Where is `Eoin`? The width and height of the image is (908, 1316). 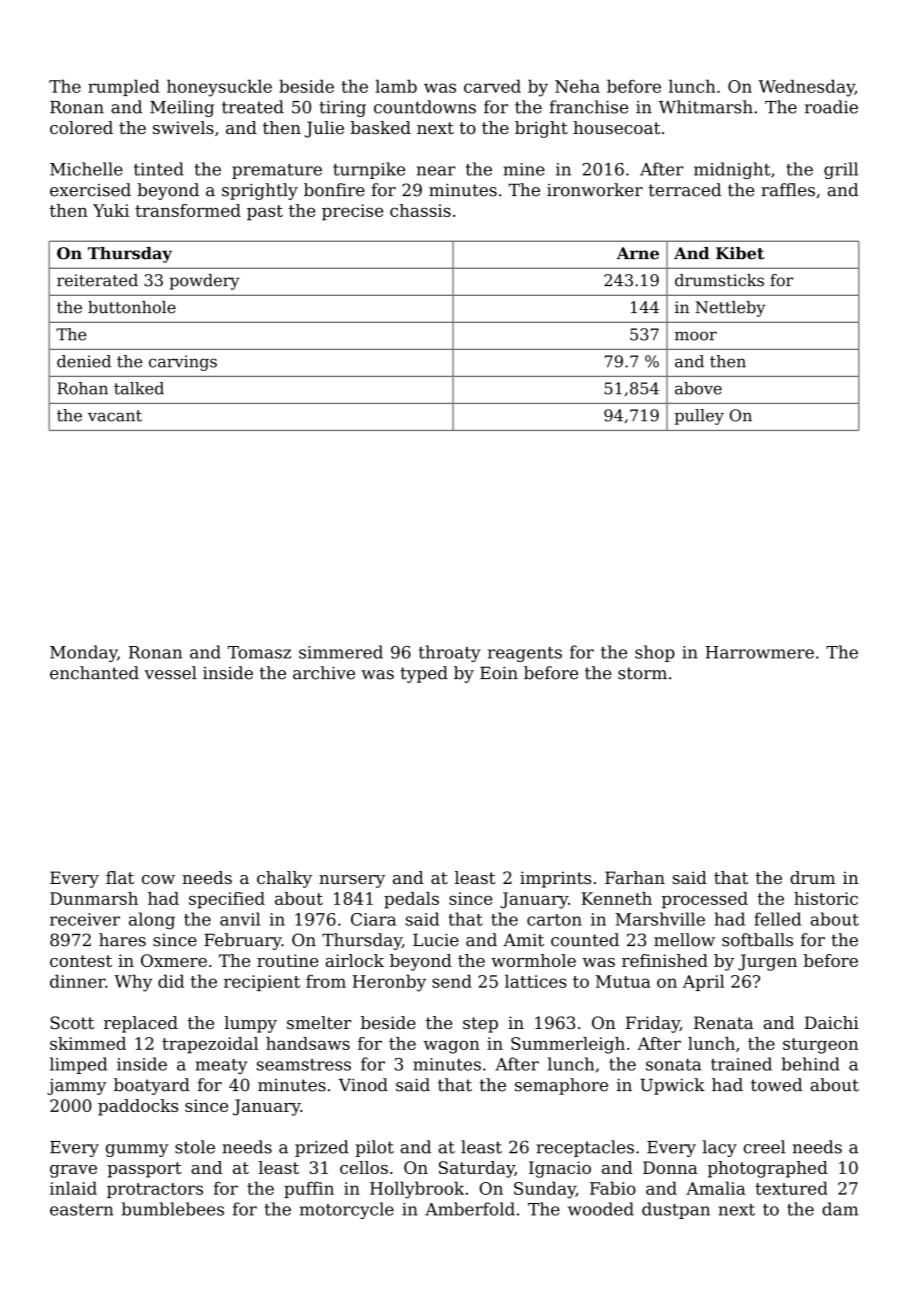
Eoin is located at coordinates (499, 673).
